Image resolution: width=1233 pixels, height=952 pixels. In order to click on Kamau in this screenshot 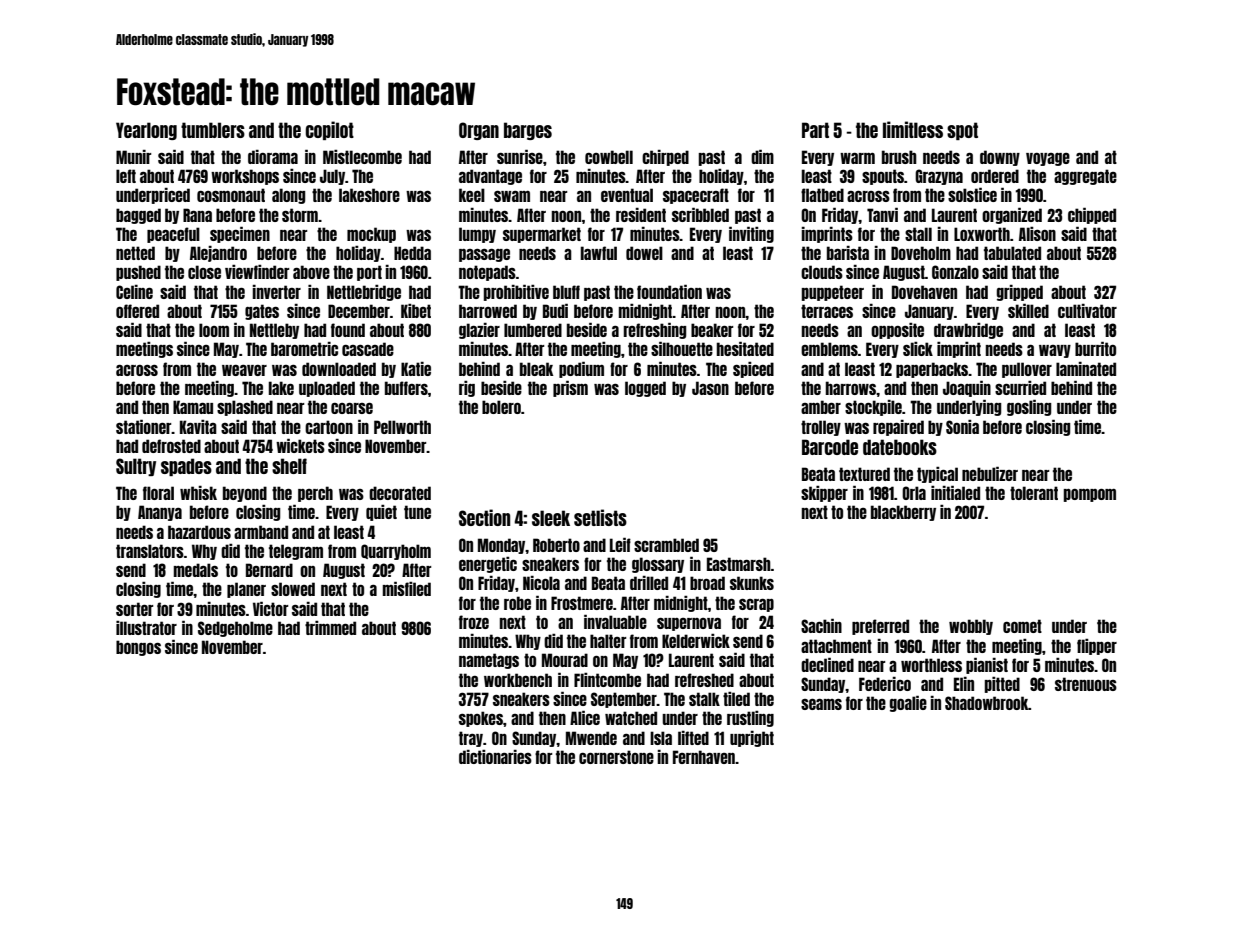, I will do `click(193, 407)`.
